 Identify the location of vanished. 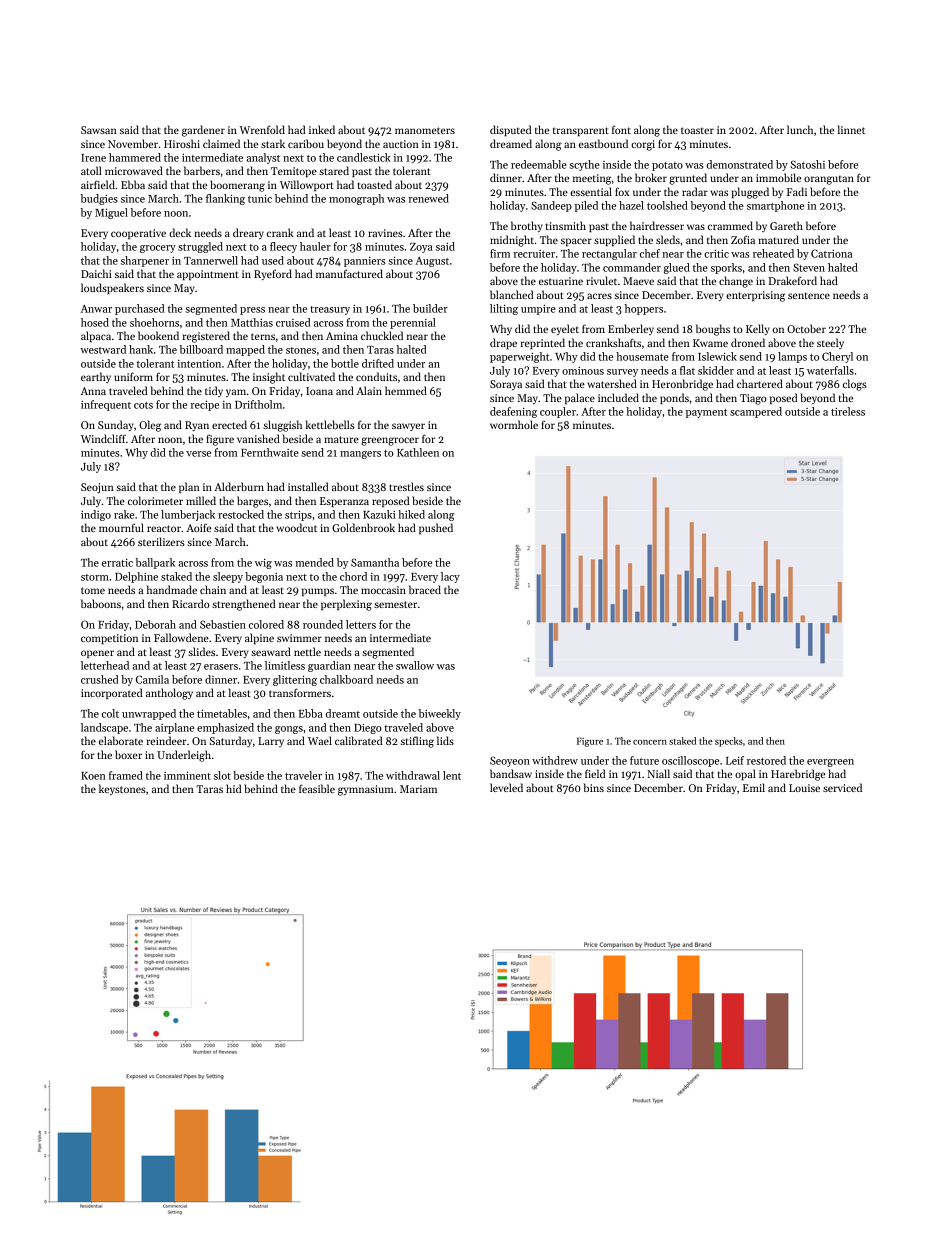
(258, 438).
